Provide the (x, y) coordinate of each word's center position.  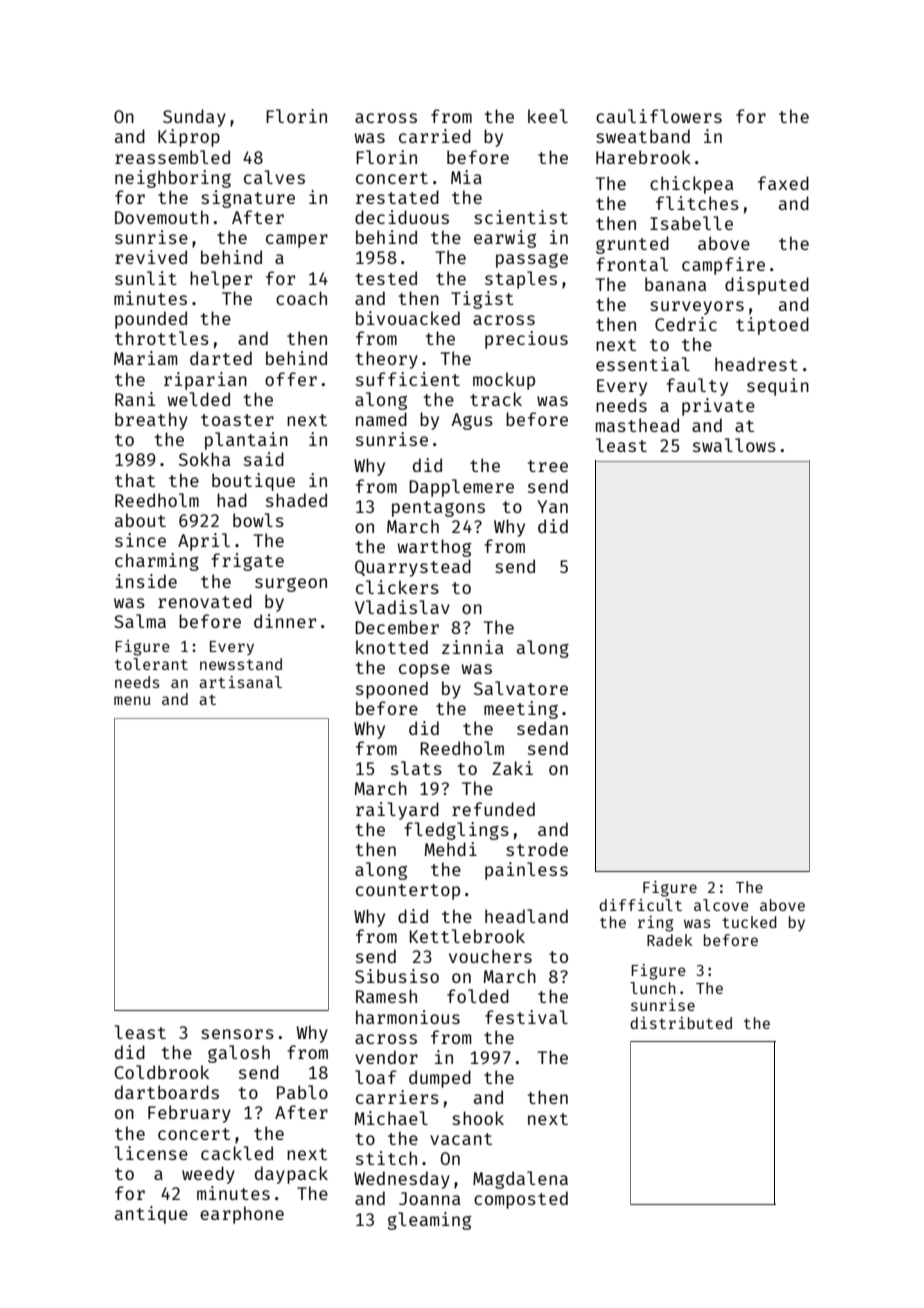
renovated (205, 601)
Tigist (482, 300)
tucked (749, 922)
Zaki (512, 768)
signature (248, 199)
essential (643, 364)
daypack (291, 1175)
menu (132, 700)
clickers (397, 587)
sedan (542, 728)
